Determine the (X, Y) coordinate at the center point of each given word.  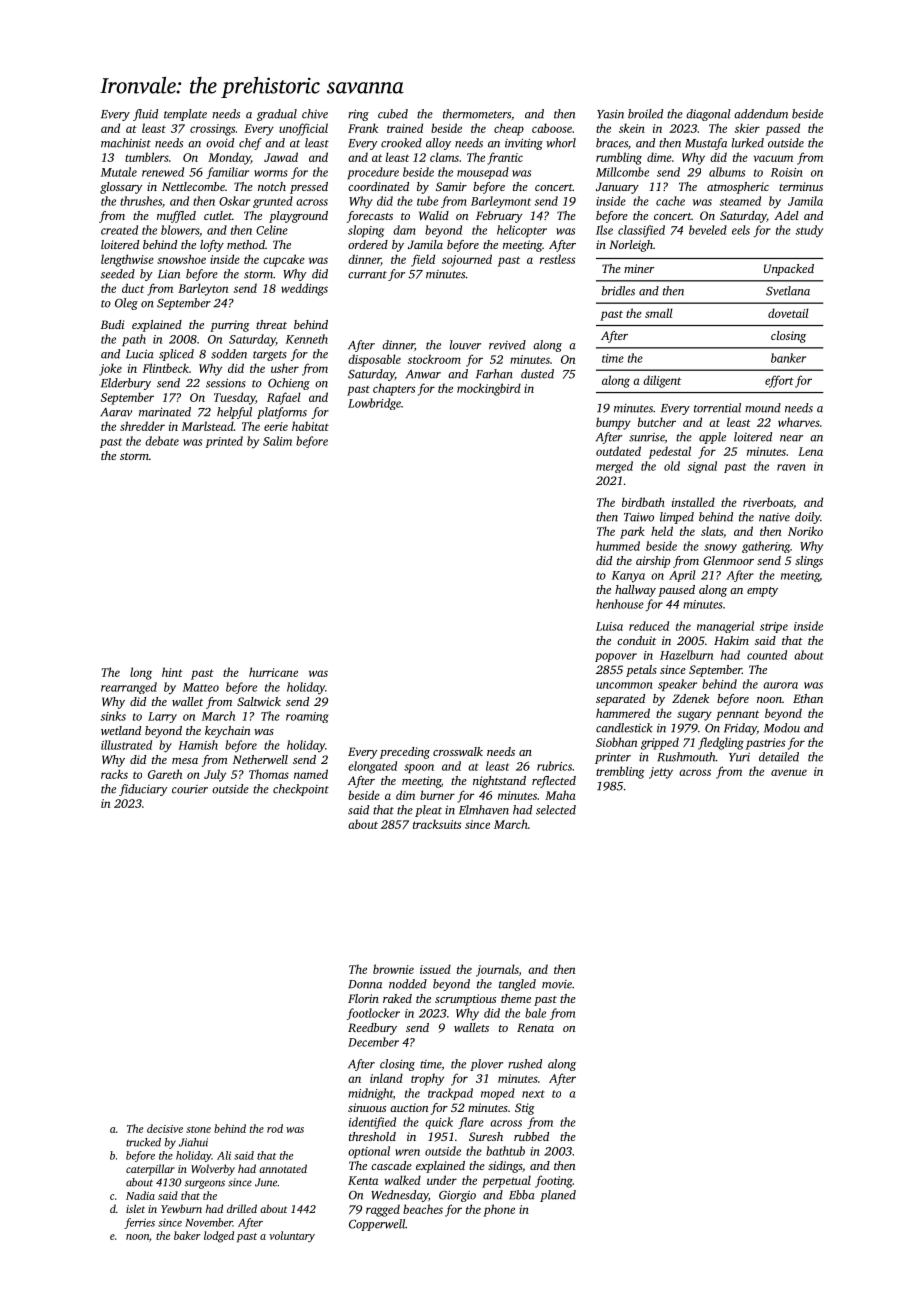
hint (172, 672)
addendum (761, 114)
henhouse (620, 604)
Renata (535, 1027)
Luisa (609, 626)
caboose (552, 128)
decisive (165, 1128)
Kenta (363, 1180)
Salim (277, 441)
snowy (720, 548)
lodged (219, 1237)
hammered (623, 713)
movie (557, 984)
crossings (212, 130)
